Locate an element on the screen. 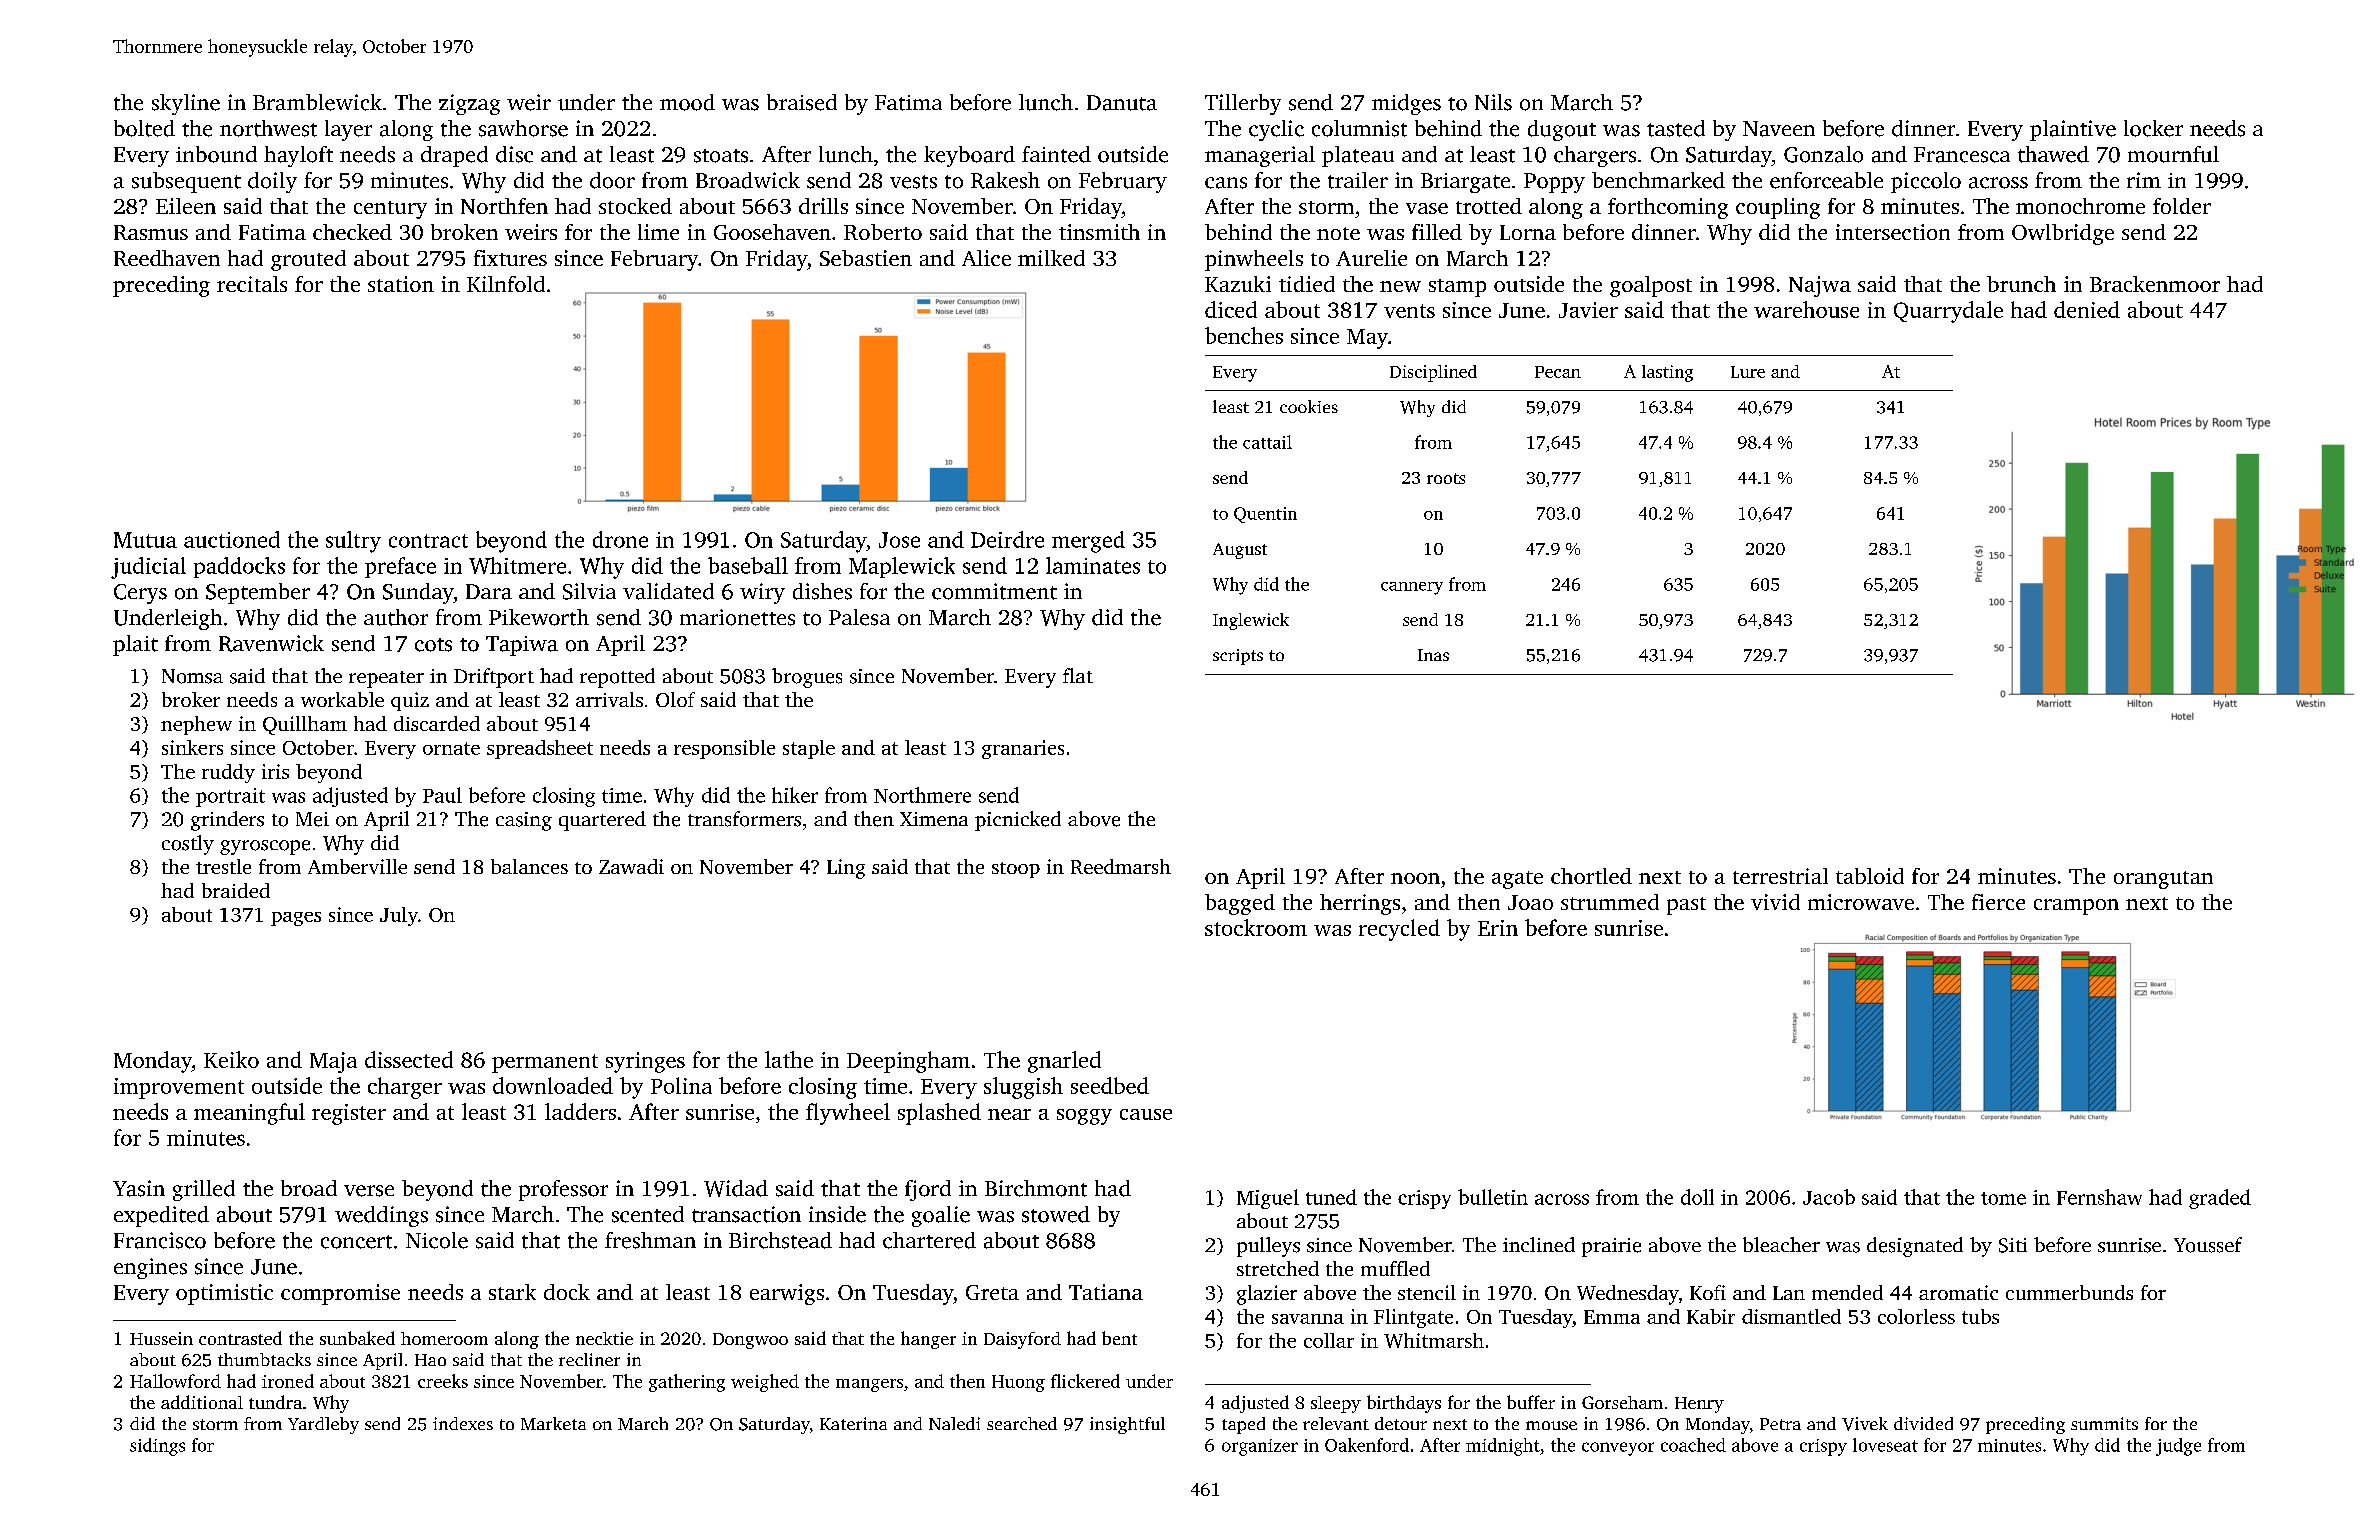  vests is located at coordinates (913, 182).
